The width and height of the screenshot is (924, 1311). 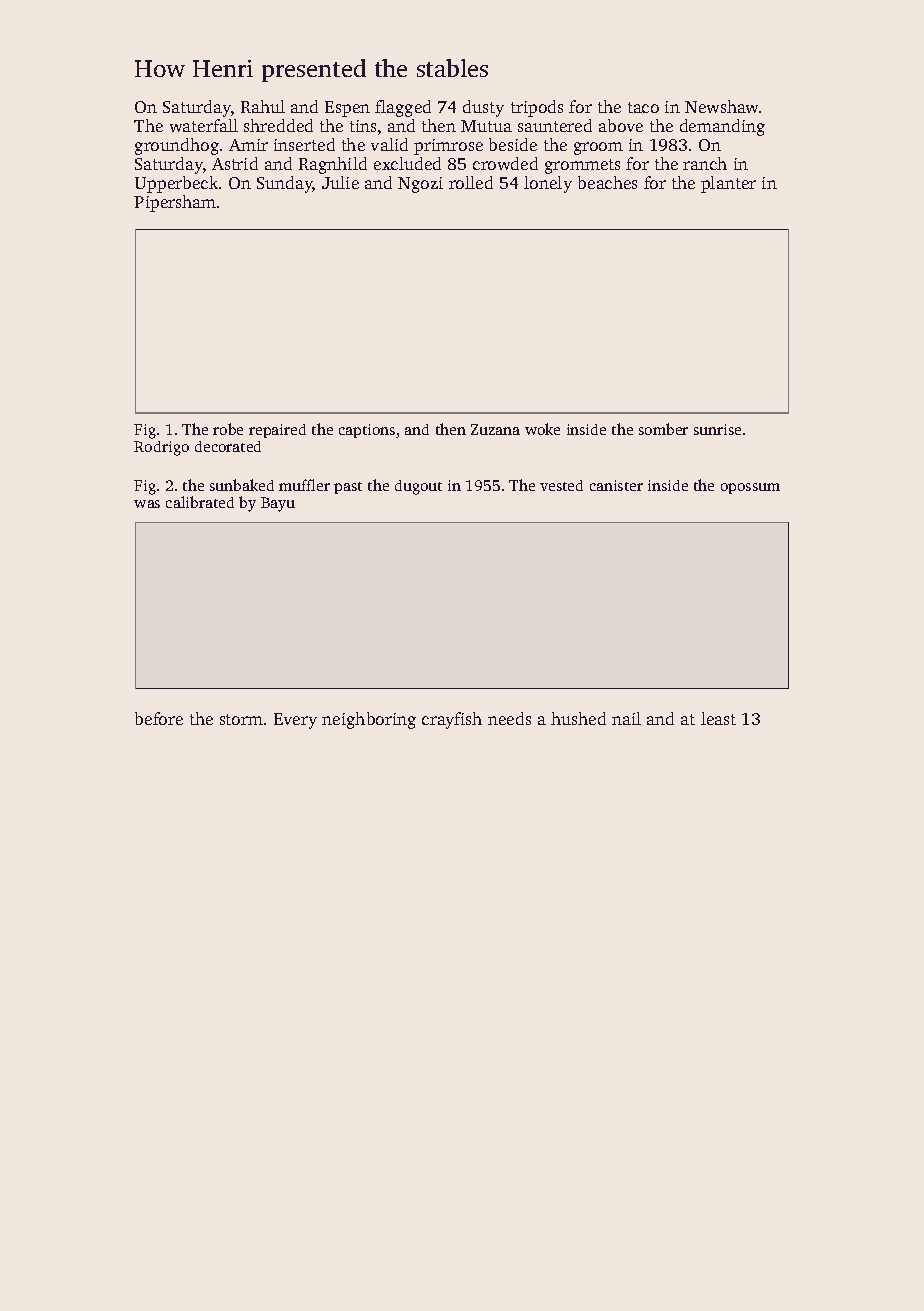 I want to click on planter, so click(x=728, y=184).
